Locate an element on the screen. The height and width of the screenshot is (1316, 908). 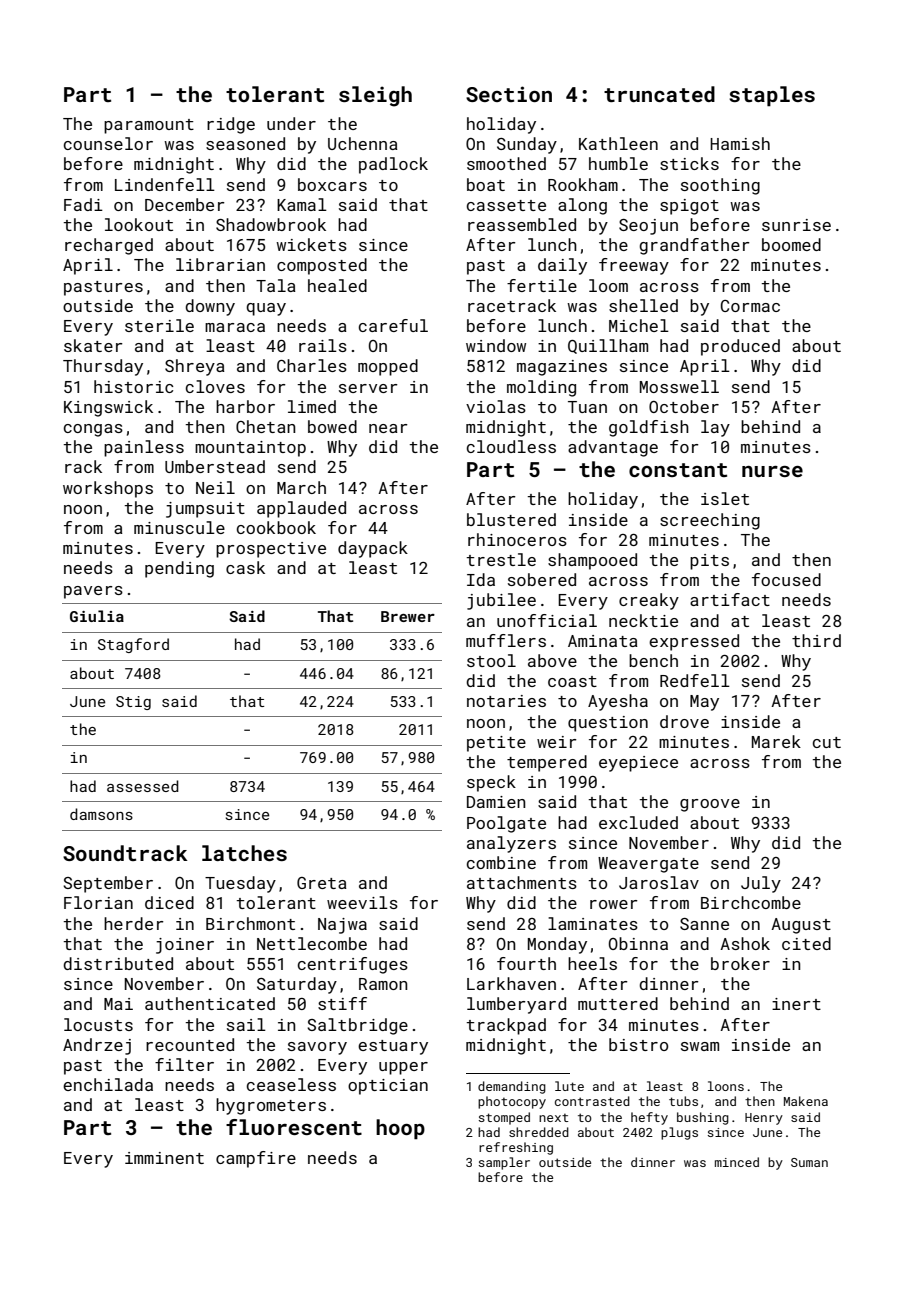
fluorescent is located at coordinates (294, 1127).
